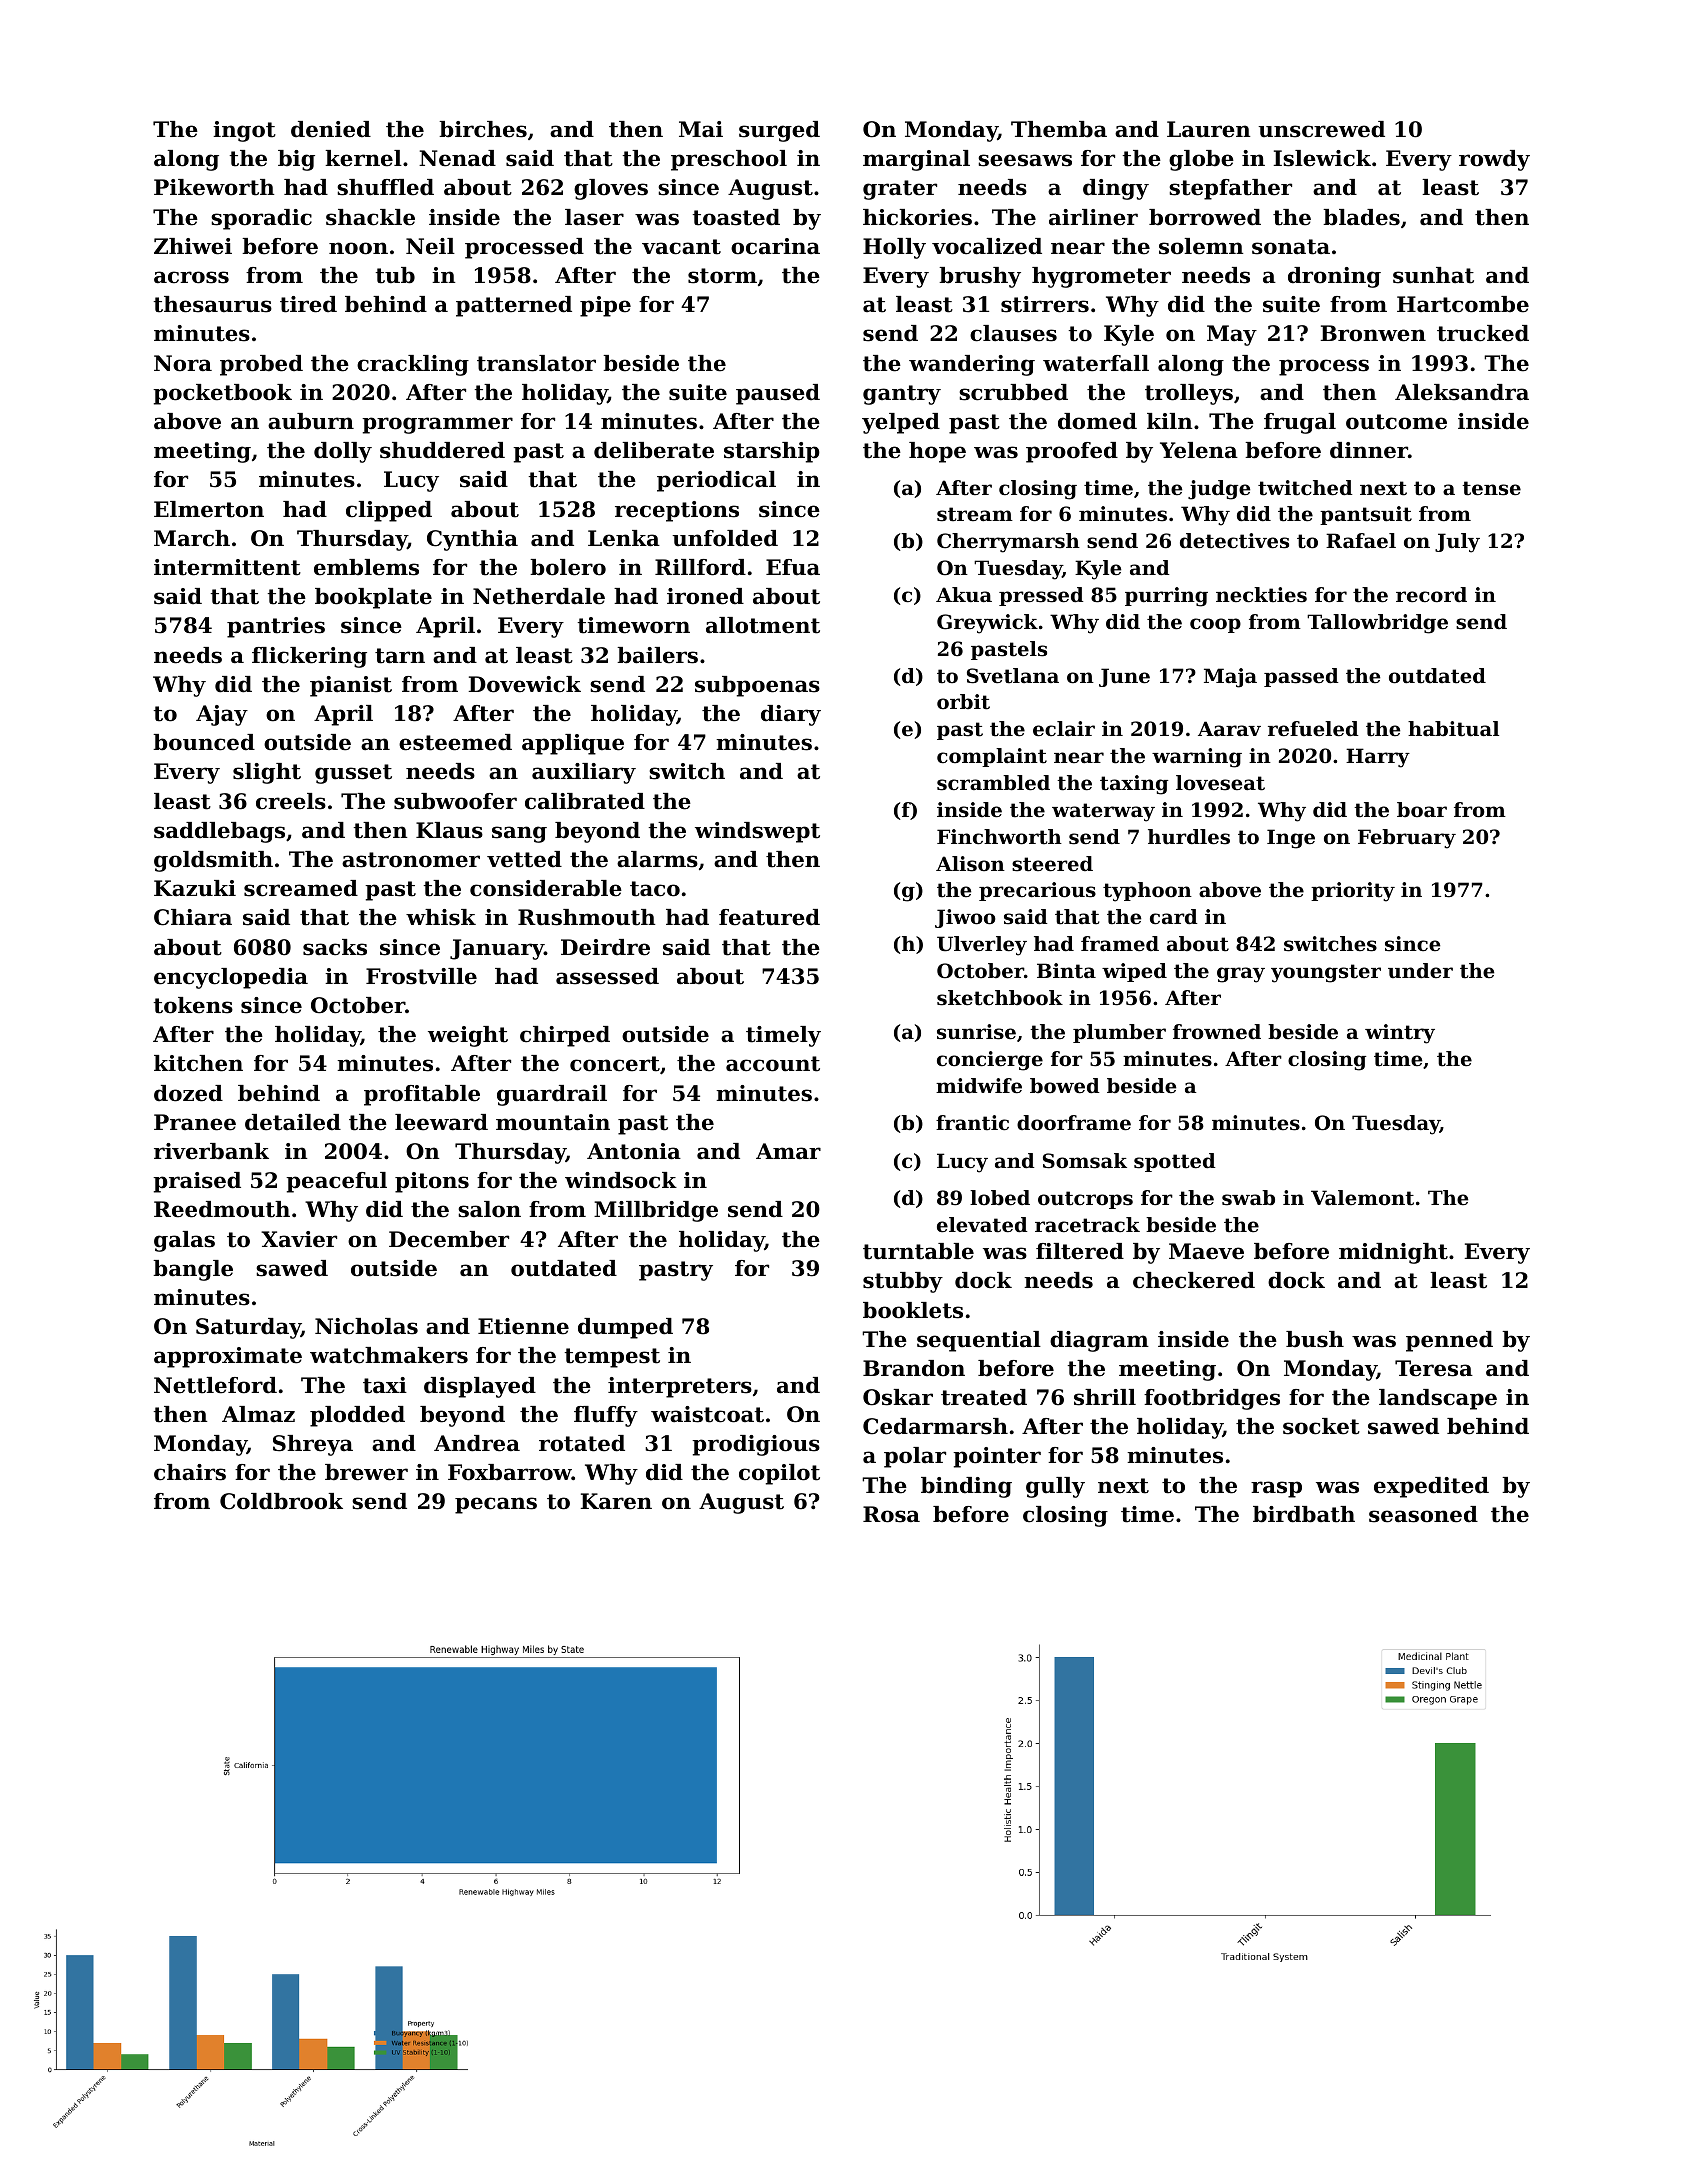  What do you see at coordinates (700, 567) in the screenshot?
I see `Rillford` at bounding box center [700, 567].
